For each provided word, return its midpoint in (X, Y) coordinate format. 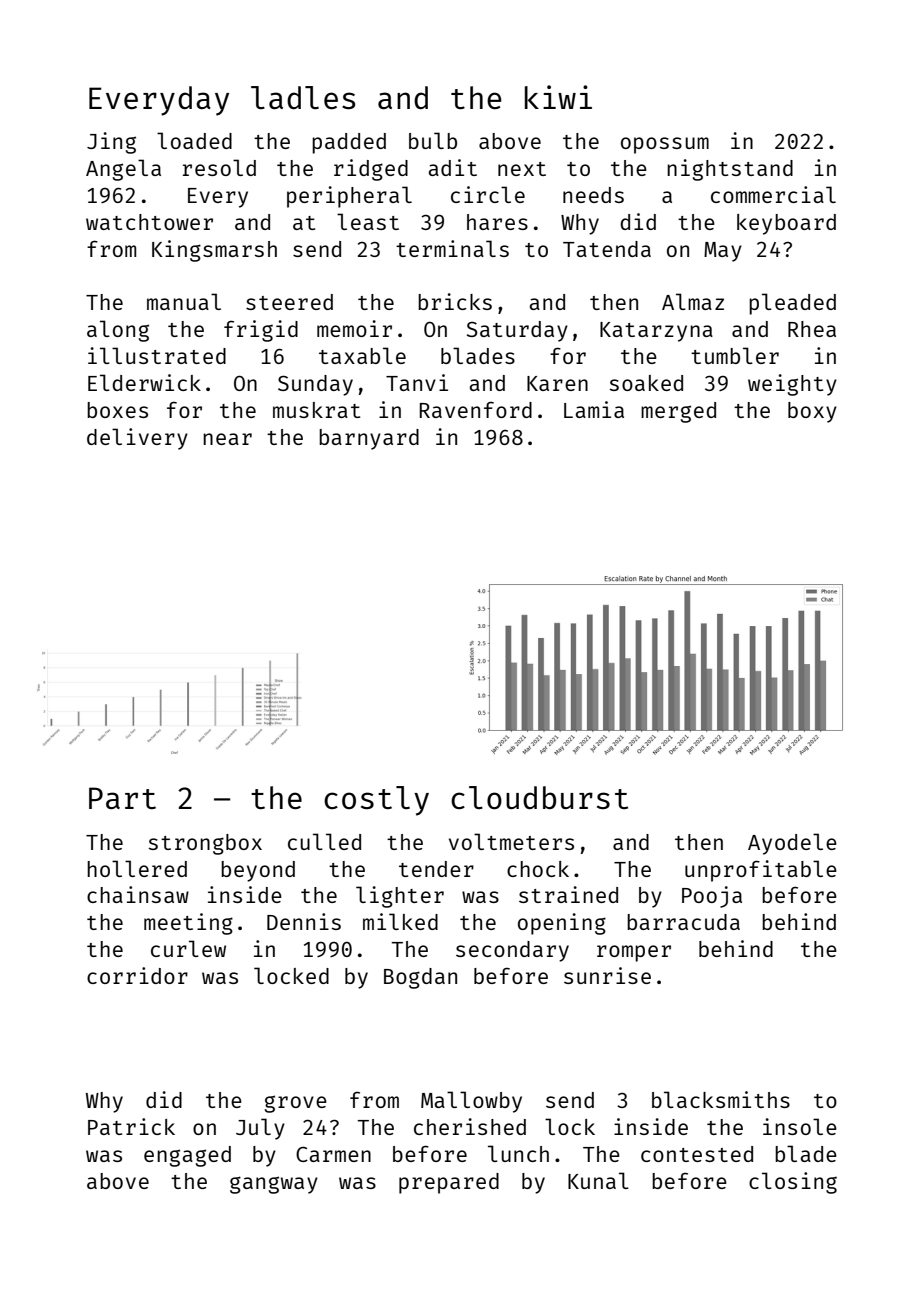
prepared (449, 1183)
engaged (187, 1156)
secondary (512, 951)
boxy (812, 412)
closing (793, 1183)
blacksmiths (721, 1099)
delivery (137, 439)
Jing (111, 143)
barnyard (369, 439)
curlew (188, 948)
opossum (665, 145)
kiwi (558, 97)
